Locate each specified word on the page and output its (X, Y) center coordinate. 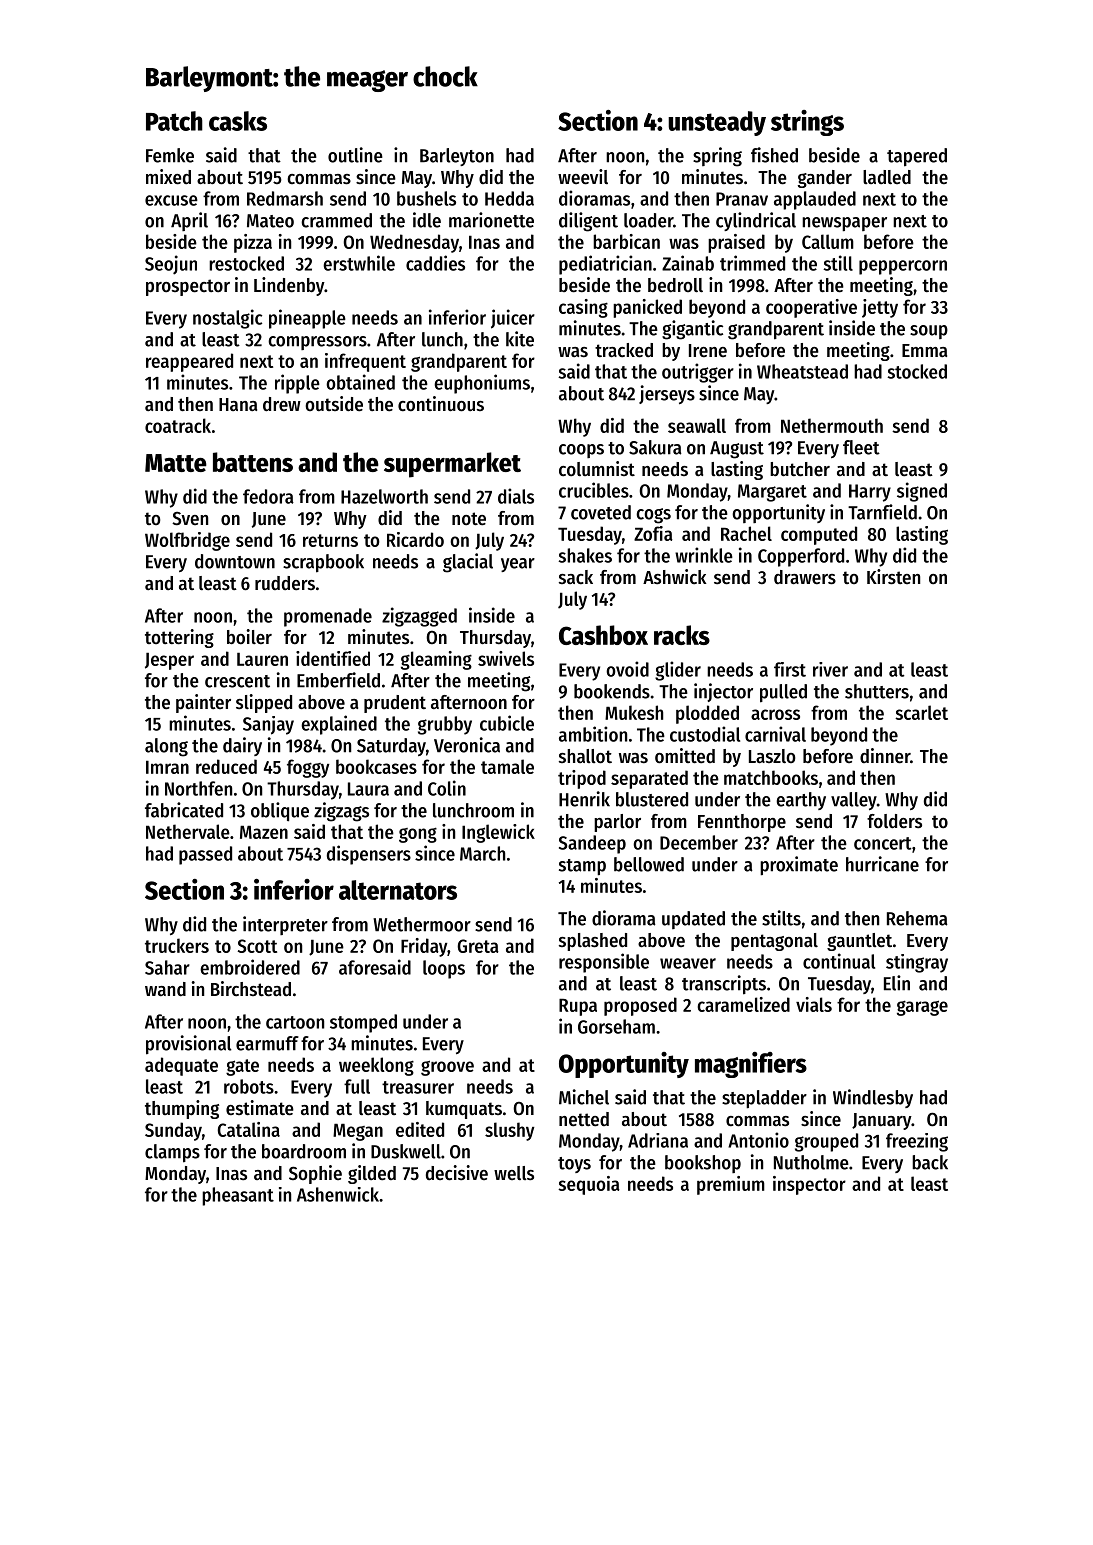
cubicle (507, 723)
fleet (861, 447)
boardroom (304, 1151)
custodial (705, 734)
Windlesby (873, 1098)
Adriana (658, 1140)
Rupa (578, 1007)
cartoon (295, 1022)
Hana (238, 404)
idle (427, 220)
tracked (624, 350)
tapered (917, 157)
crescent (237, 681)
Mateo (270, 221)
